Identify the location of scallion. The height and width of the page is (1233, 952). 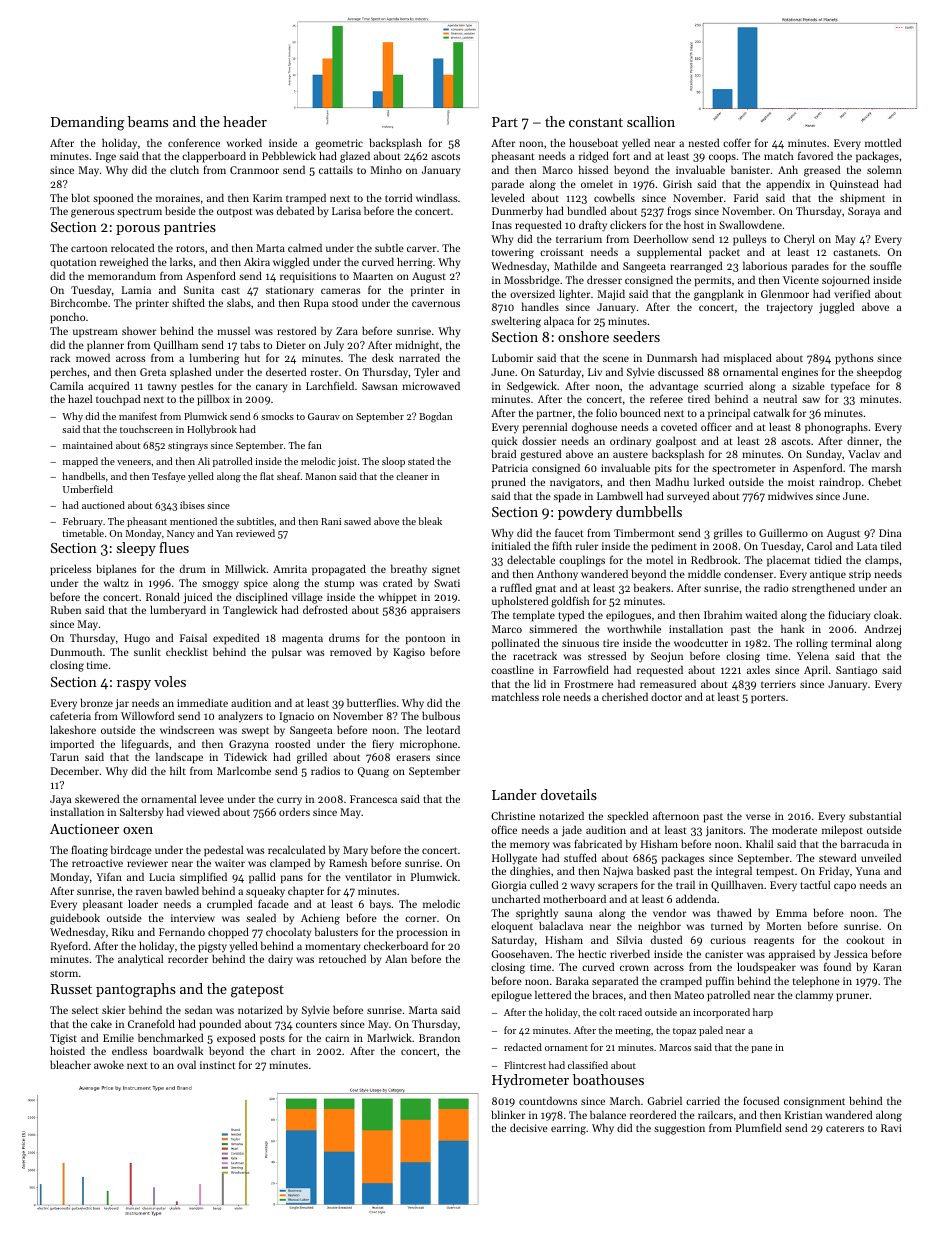
(651, 121).
